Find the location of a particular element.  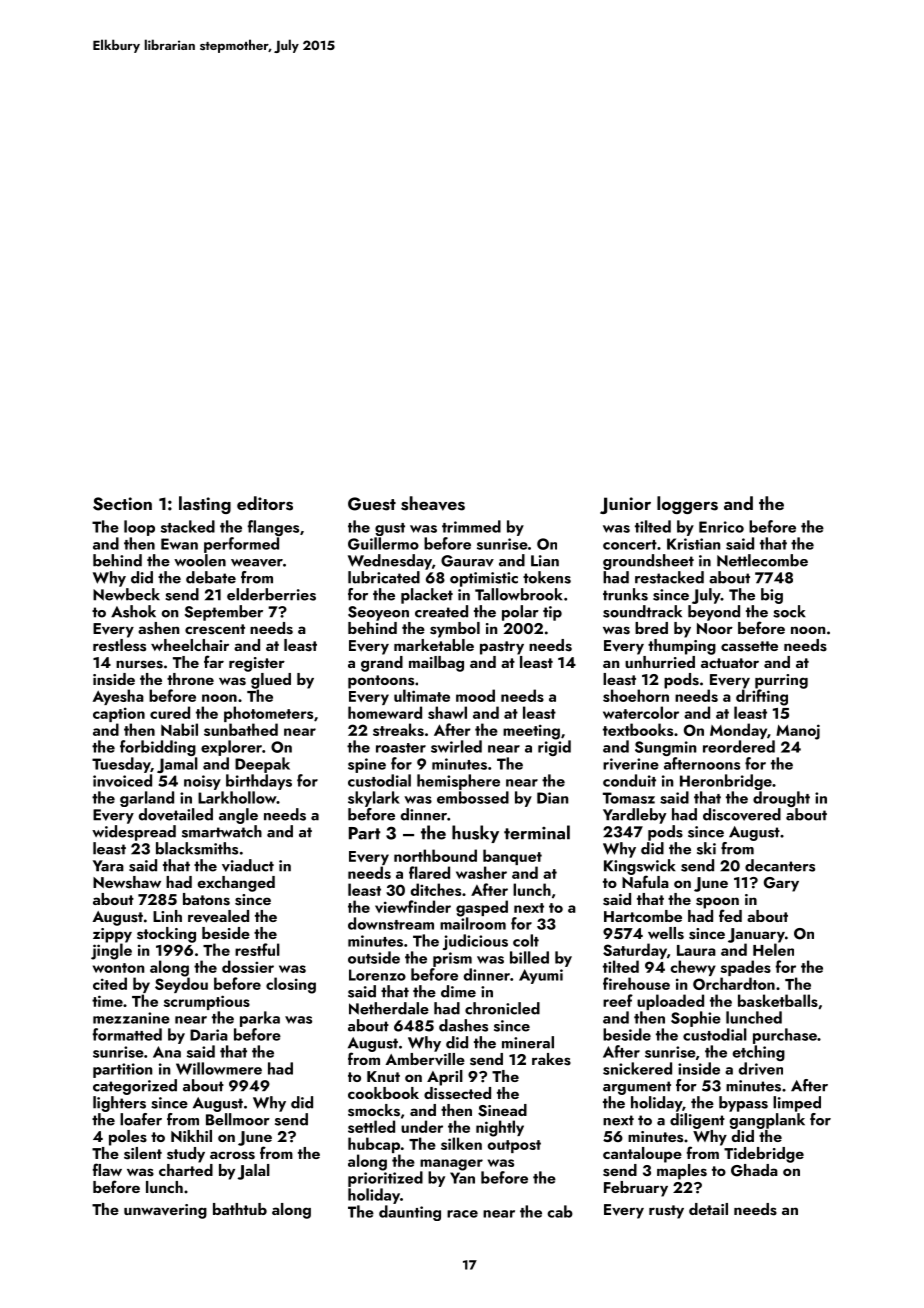

Enrico is located at coordinates (721, 527).
